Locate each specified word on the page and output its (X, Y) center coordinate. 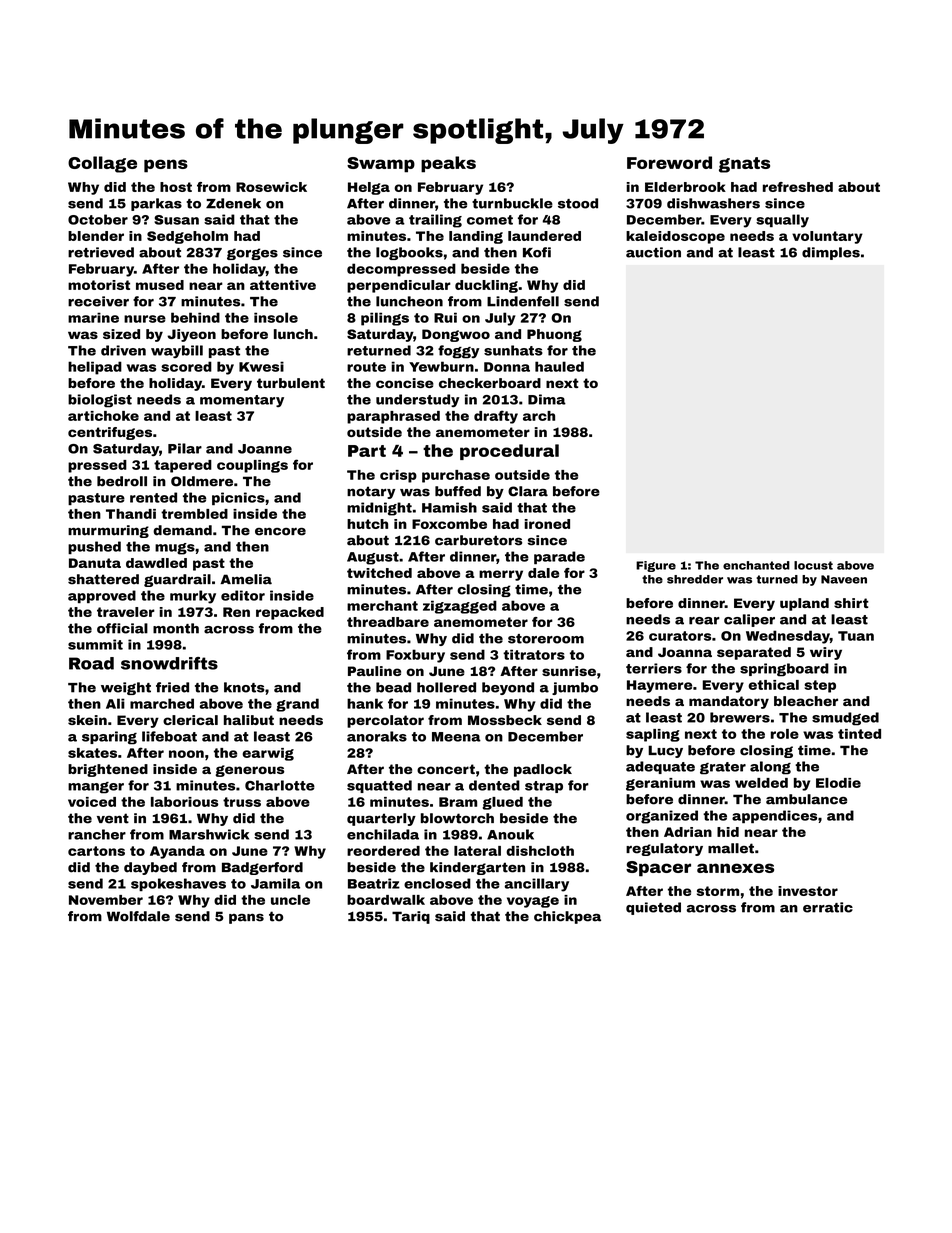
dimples (831, 253)
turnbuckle (512, 203)
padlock (543, 770)
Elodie (838, 783)
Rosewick (271, 187)
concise (405, 383)
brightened (108, 770)
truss (242, 802)
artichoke (103, 416)
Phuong (554, 335)
